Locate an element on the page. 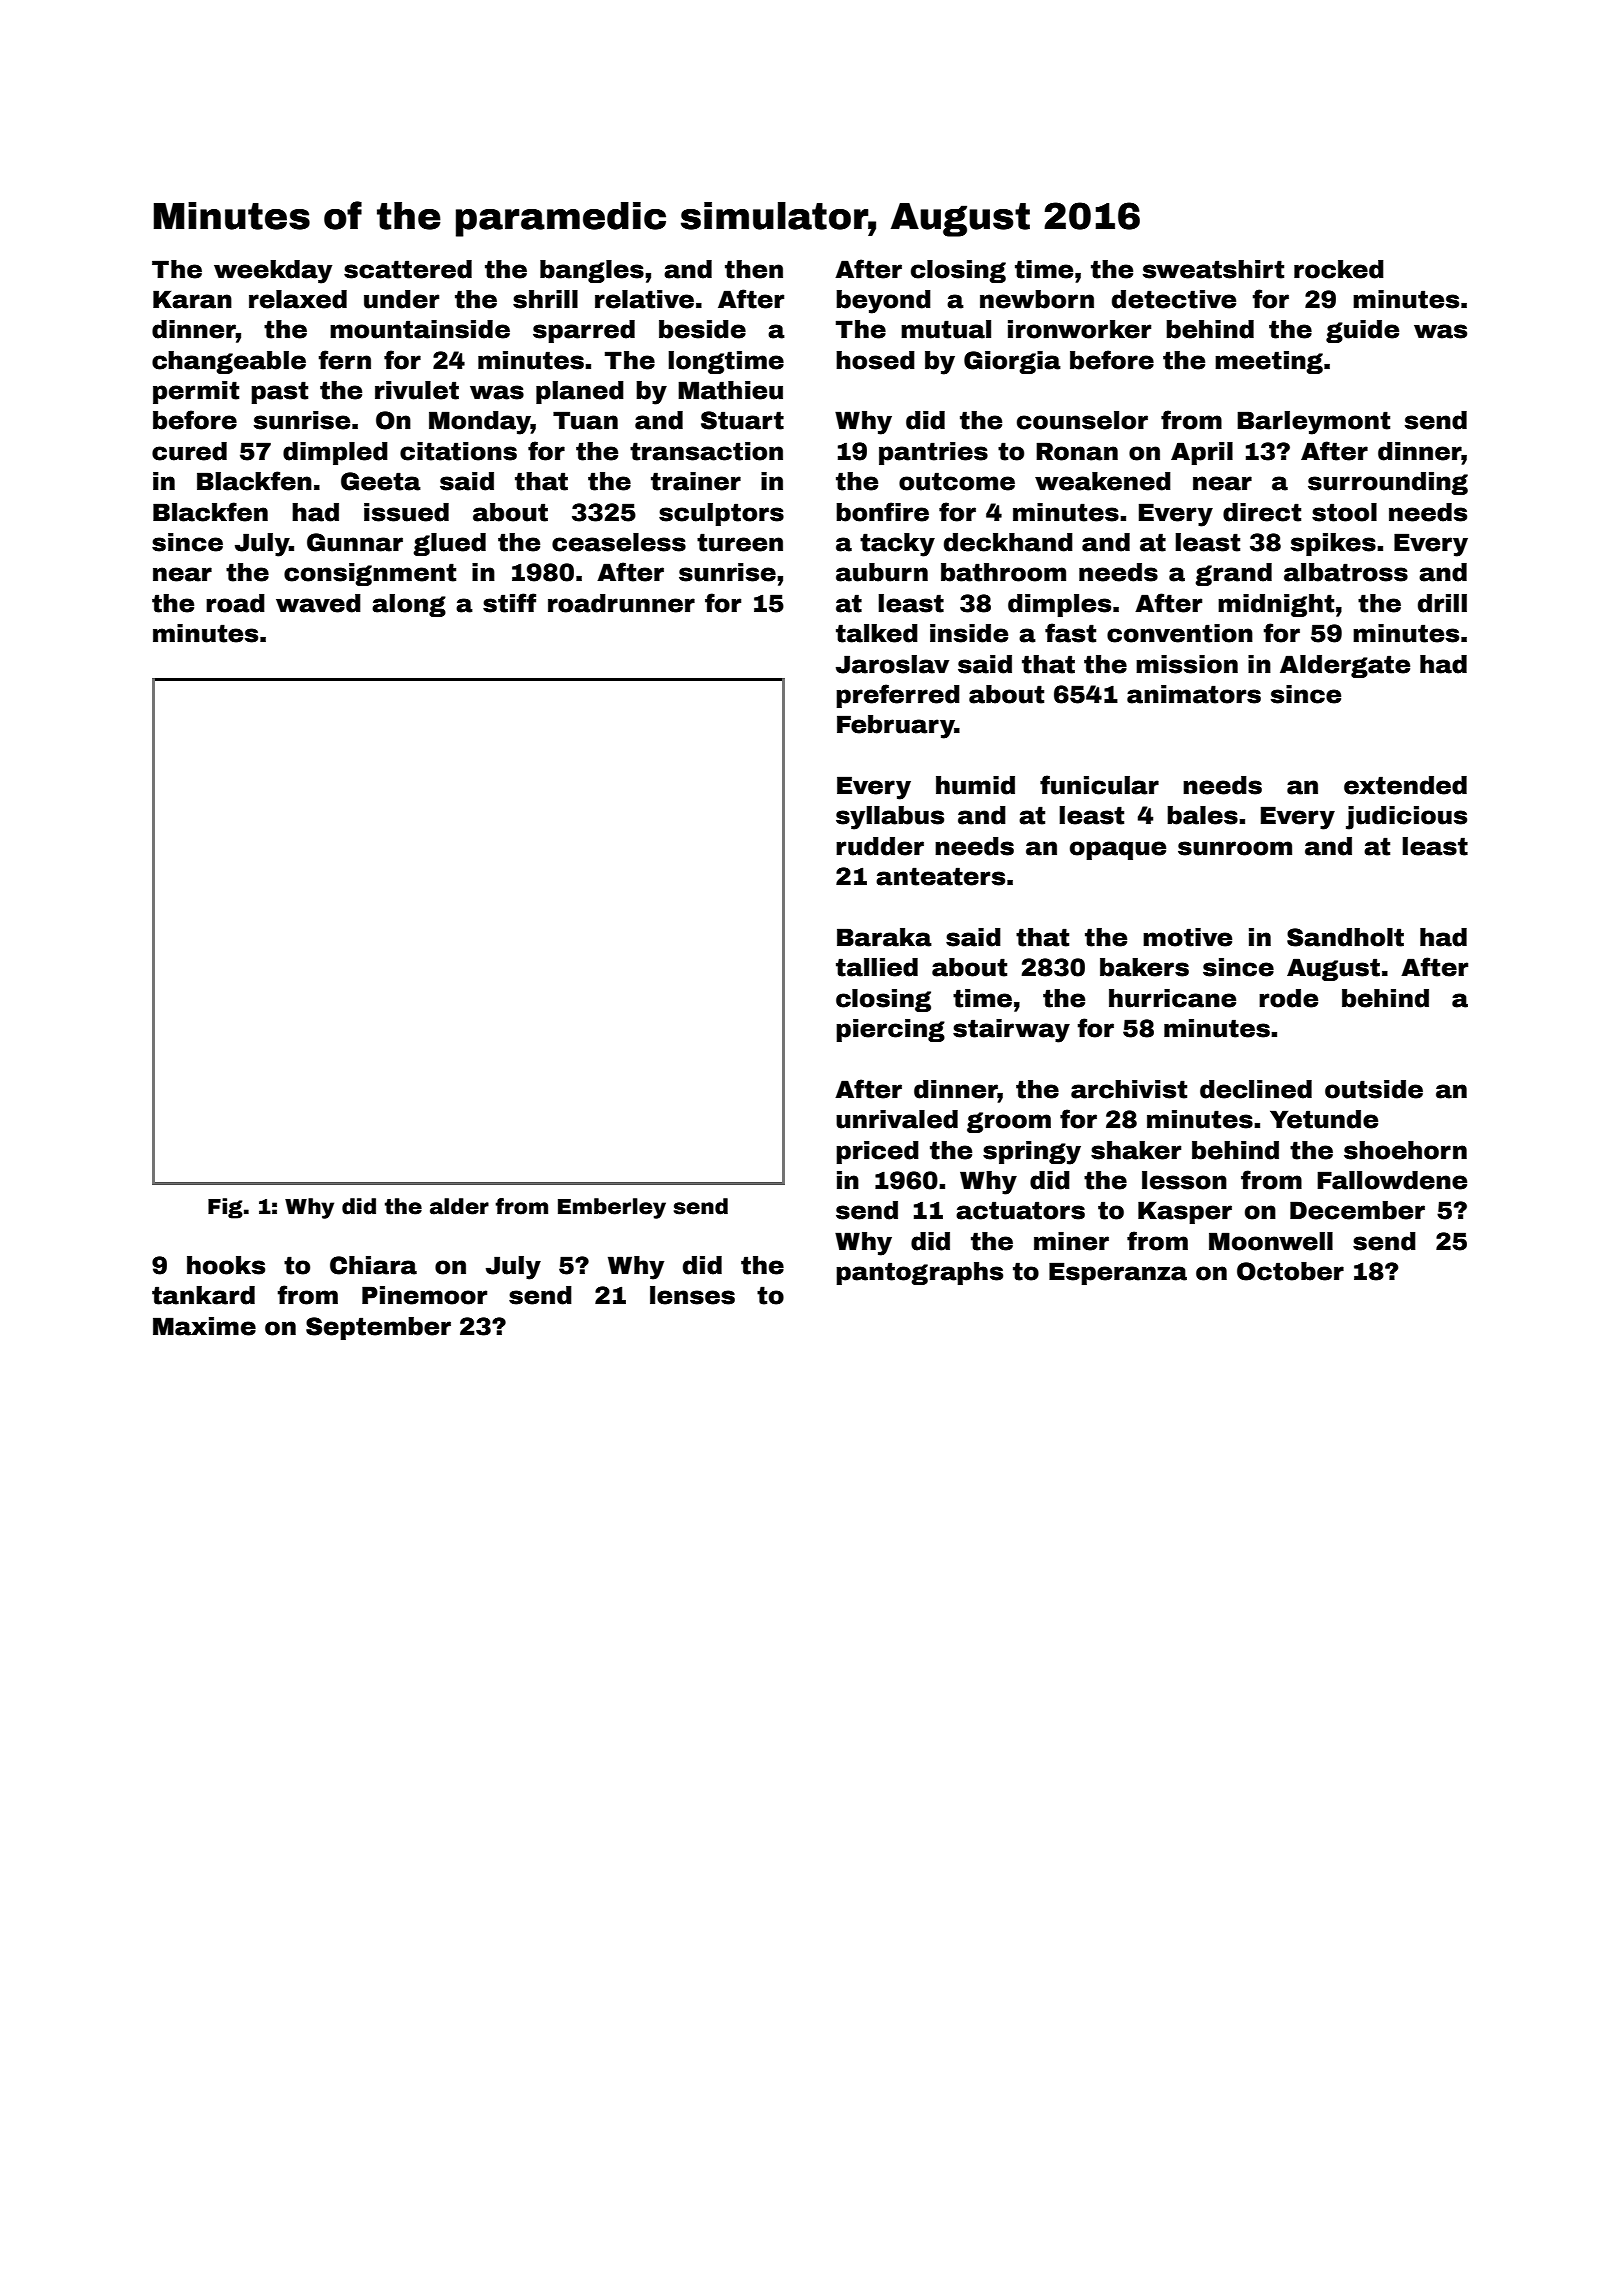  hosed is located at coordinates (875, 360).
